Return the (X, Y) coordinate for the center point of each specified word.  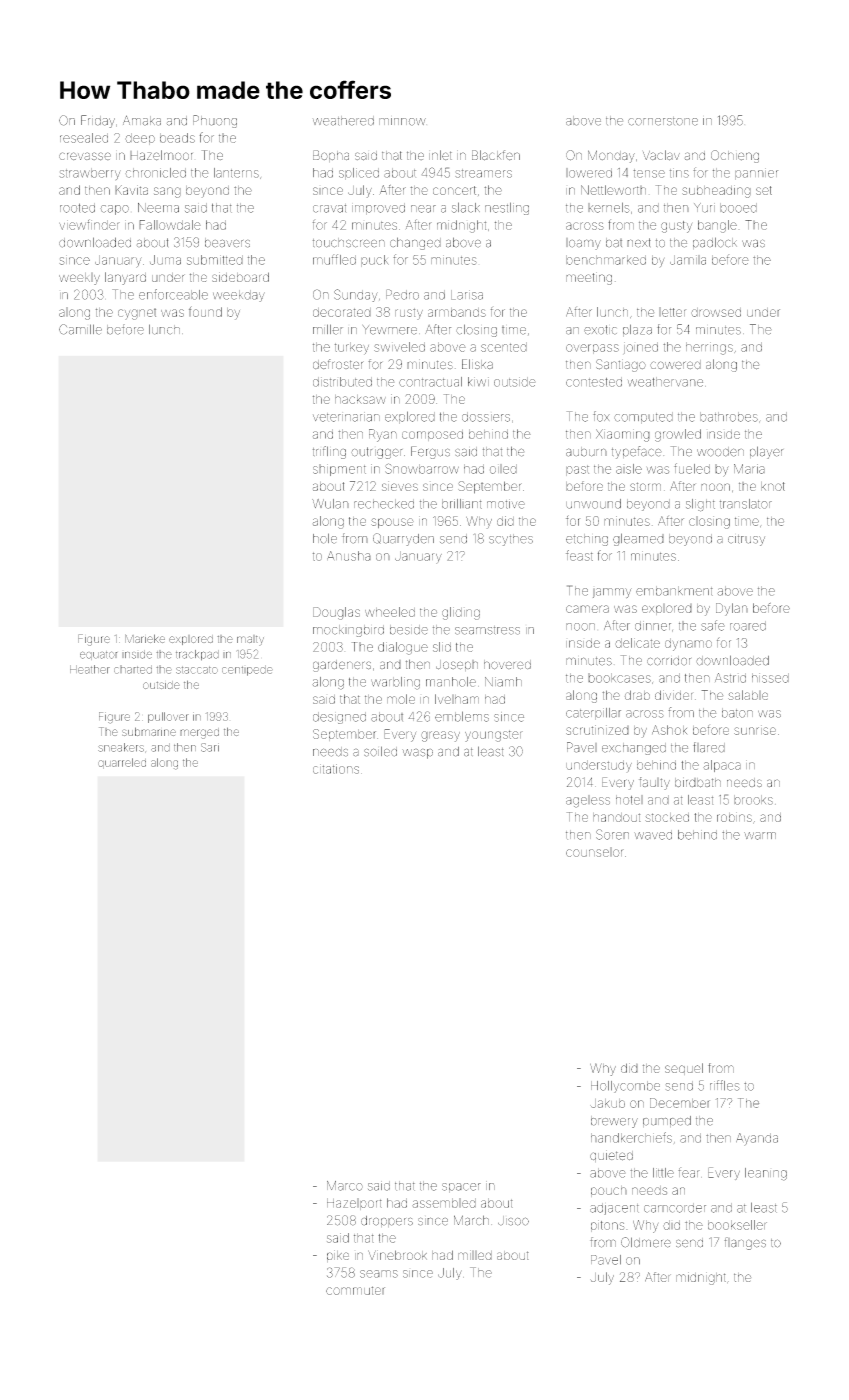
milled (475, 1255)
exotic (600, 330)
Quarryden (403, 539)
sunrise (755, 730)
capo (114, 210)
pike (338, 1256)
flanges (745, 1243)
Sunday (356, 295)
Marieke (145, 638)
